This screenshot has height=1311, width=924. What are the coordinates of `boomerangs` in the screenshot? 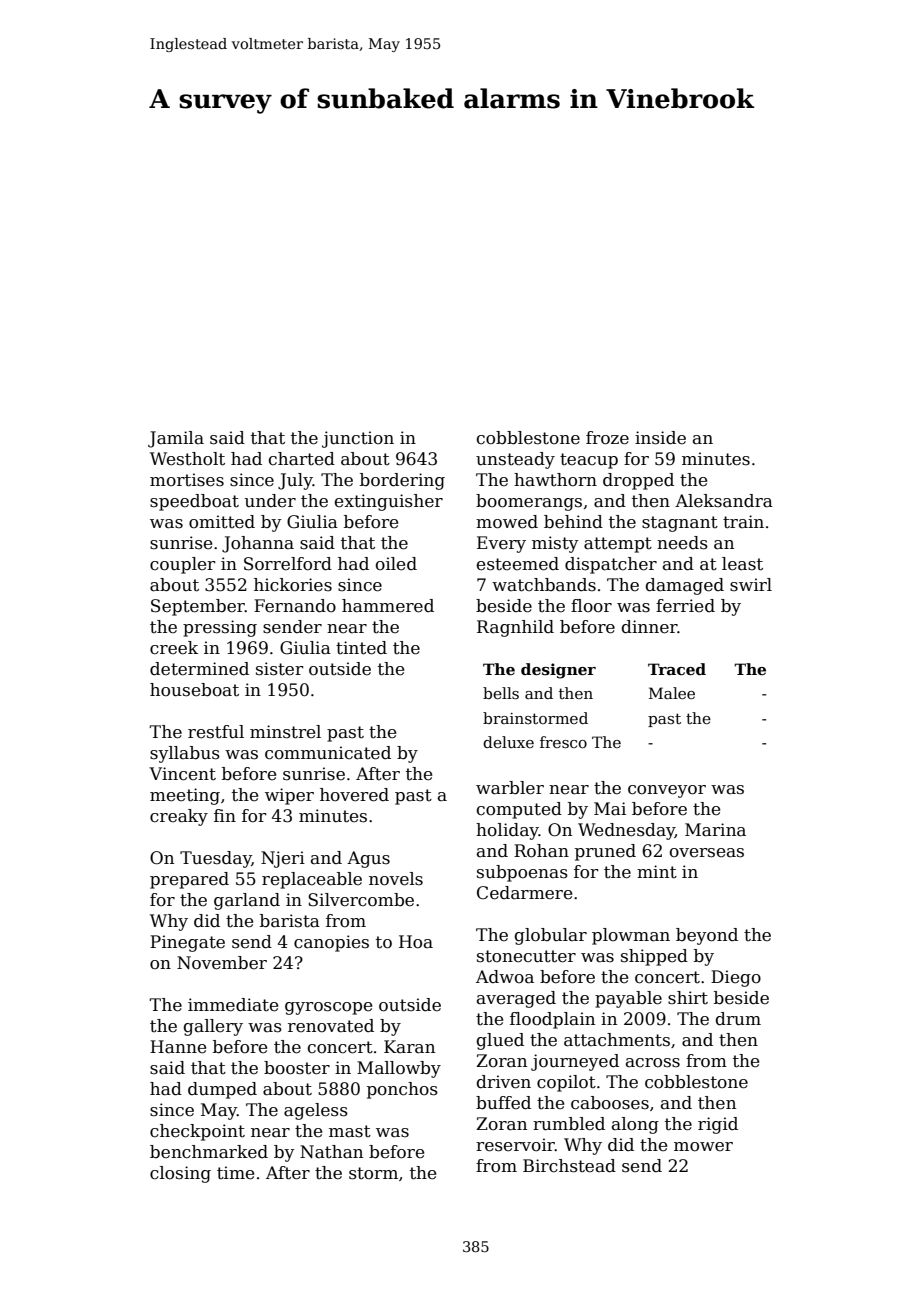 It's located at (529, 502).
